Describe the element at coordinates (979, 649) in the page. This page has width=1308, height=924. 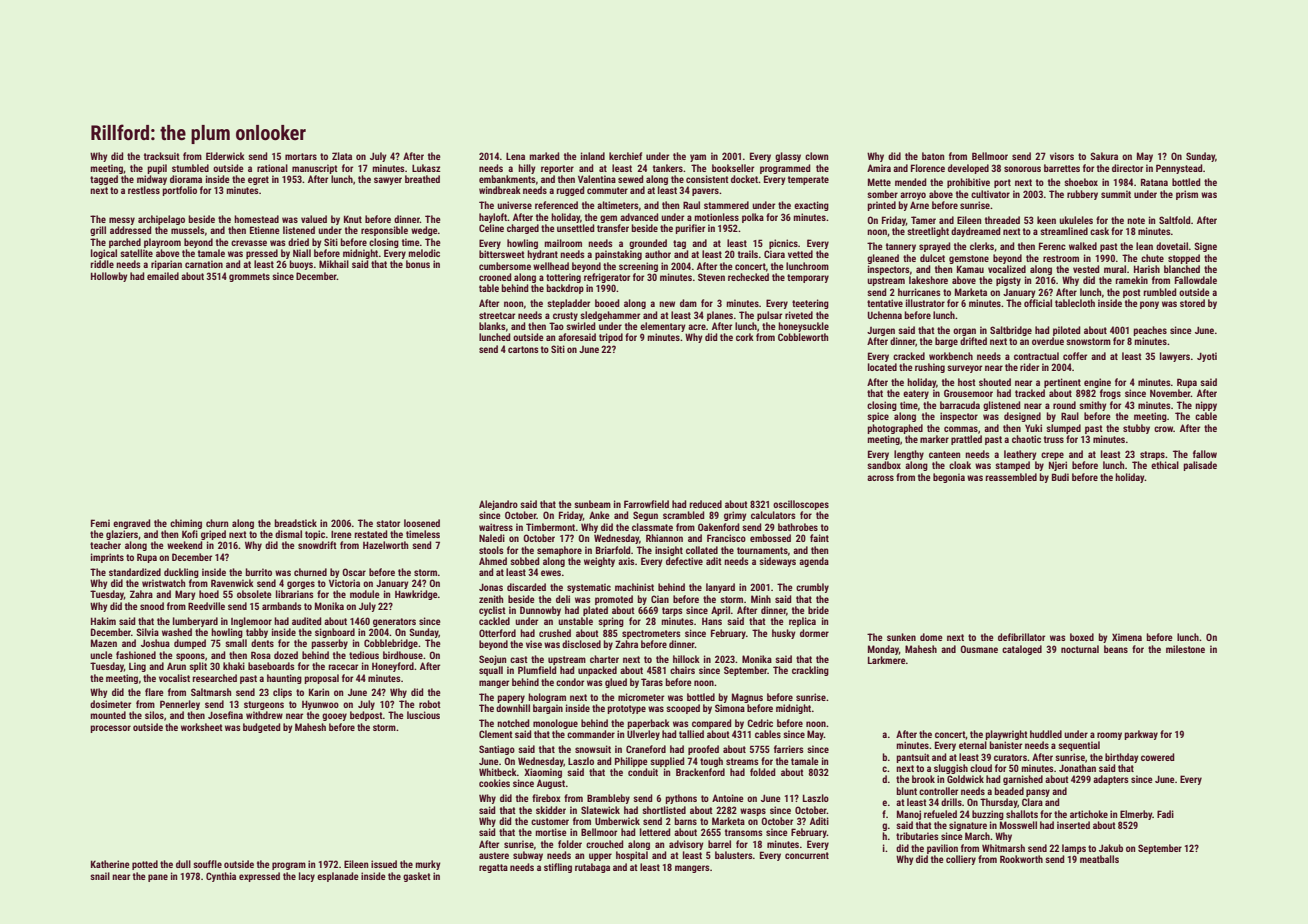
I see `Ousmane` at that location.
